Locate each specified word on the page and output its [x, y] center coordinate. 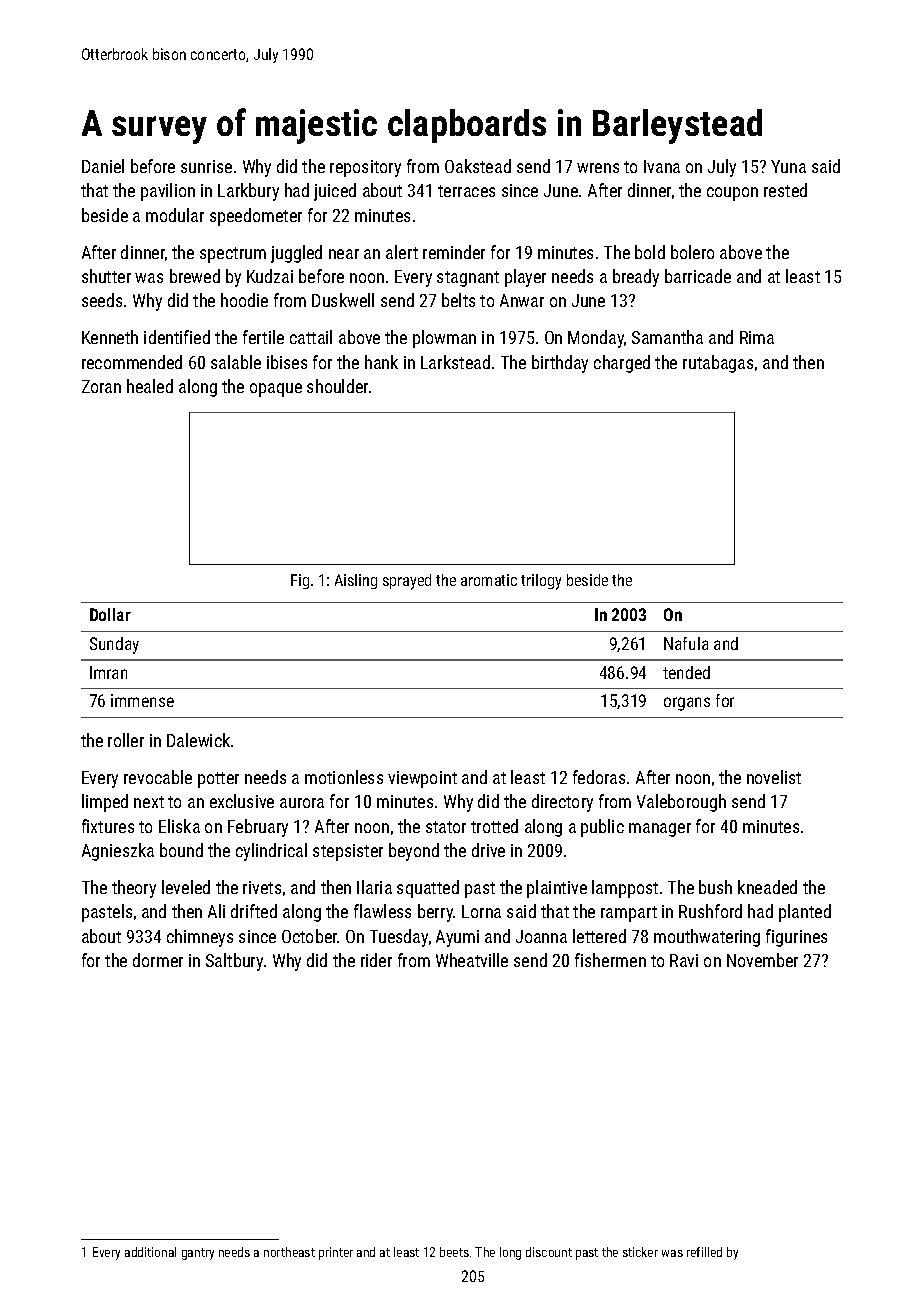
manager [660, 830]
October [310, 936]
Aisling [356, 581]
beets [454, 1252]
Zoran [101, 386]
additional [150, 1252]
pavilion [168, 192]
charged [622, 364]
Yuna [788, 166]
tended [686, 672]
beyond [414, 852]
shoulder [337, 386]
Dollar [110, 614]
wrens [598, 168]
